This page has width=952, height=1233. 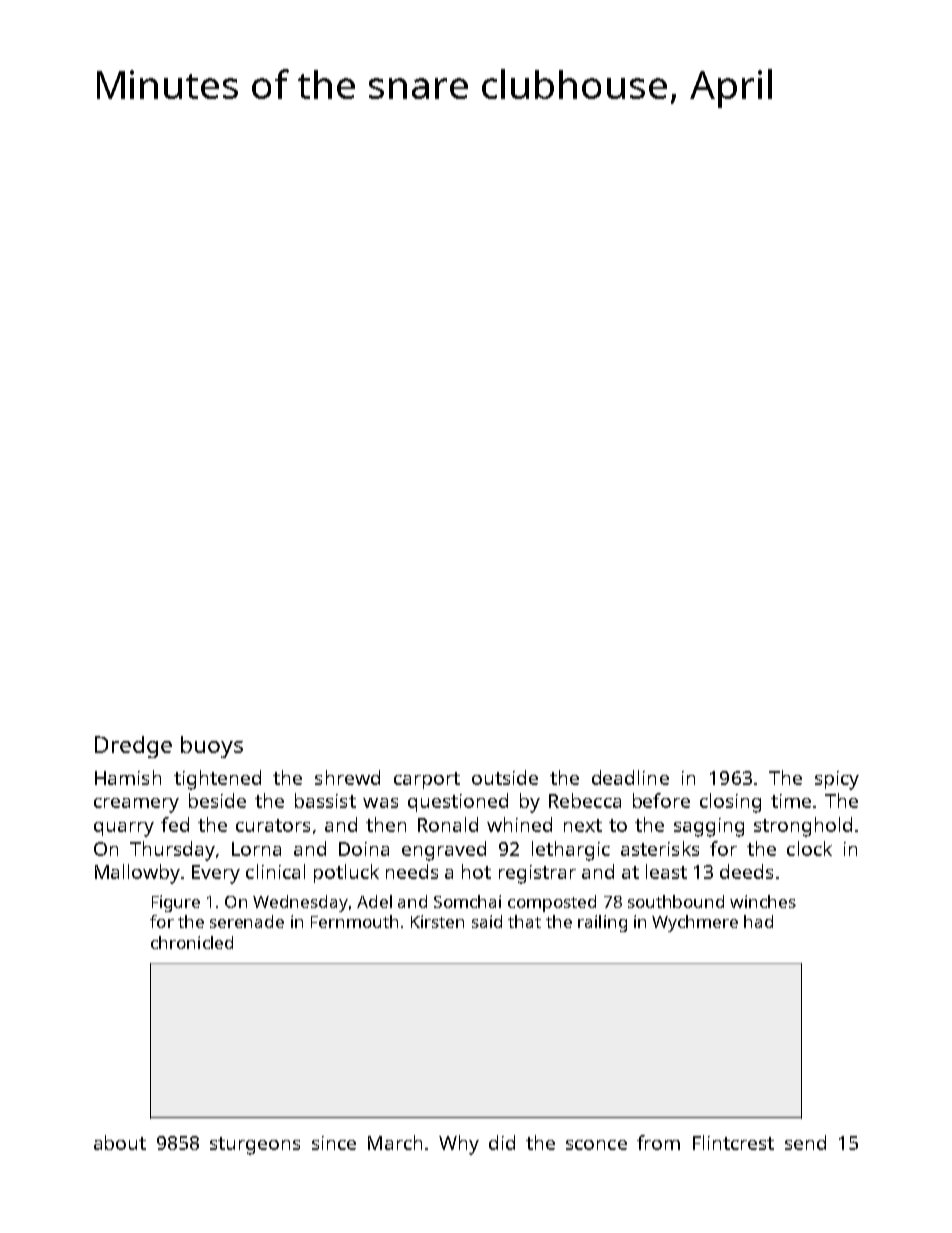 I want to click on Rebecca, so click(x=585, y=800).
